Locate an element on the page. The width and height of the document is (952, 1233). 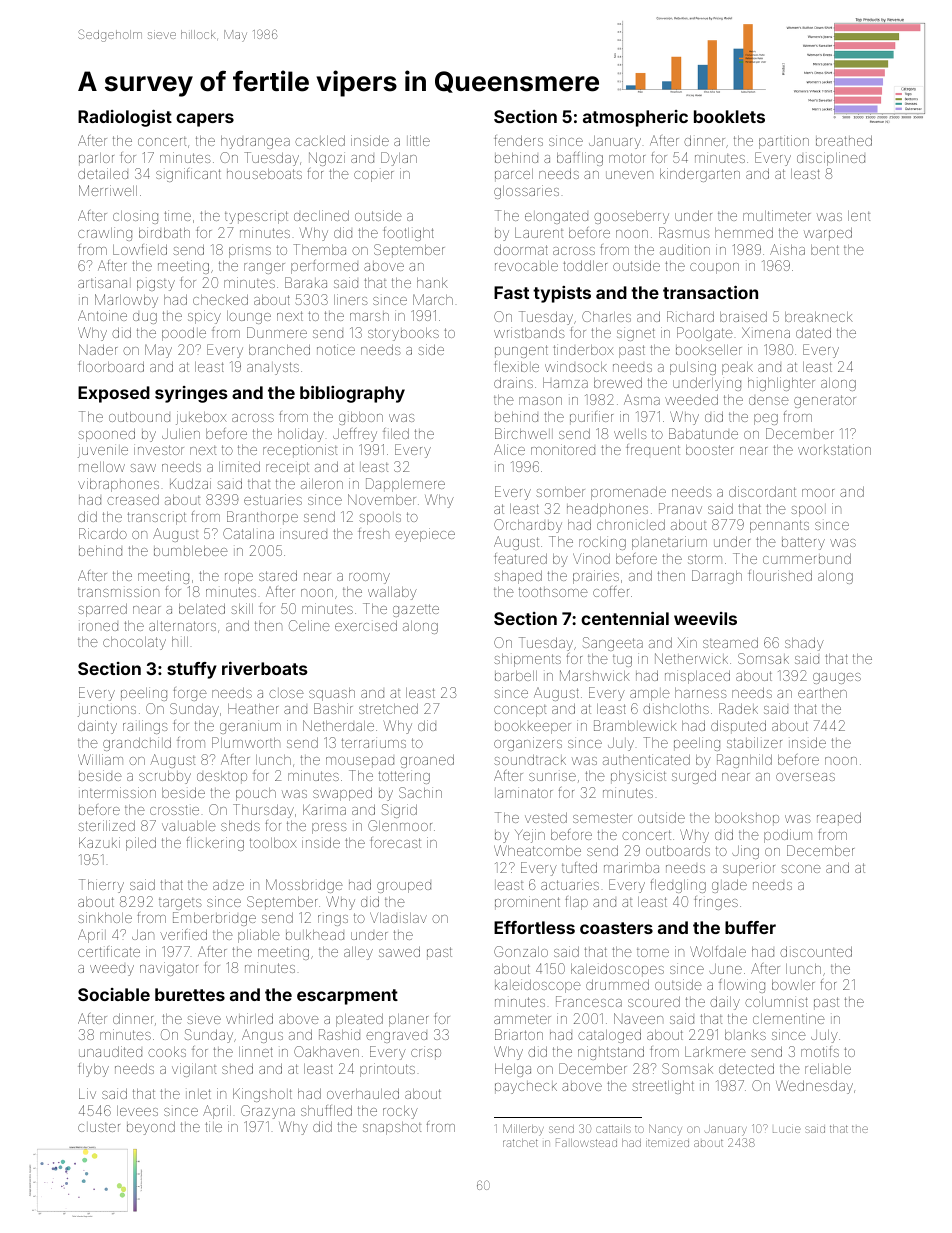
stretched is located at coordinates (388, 708).
